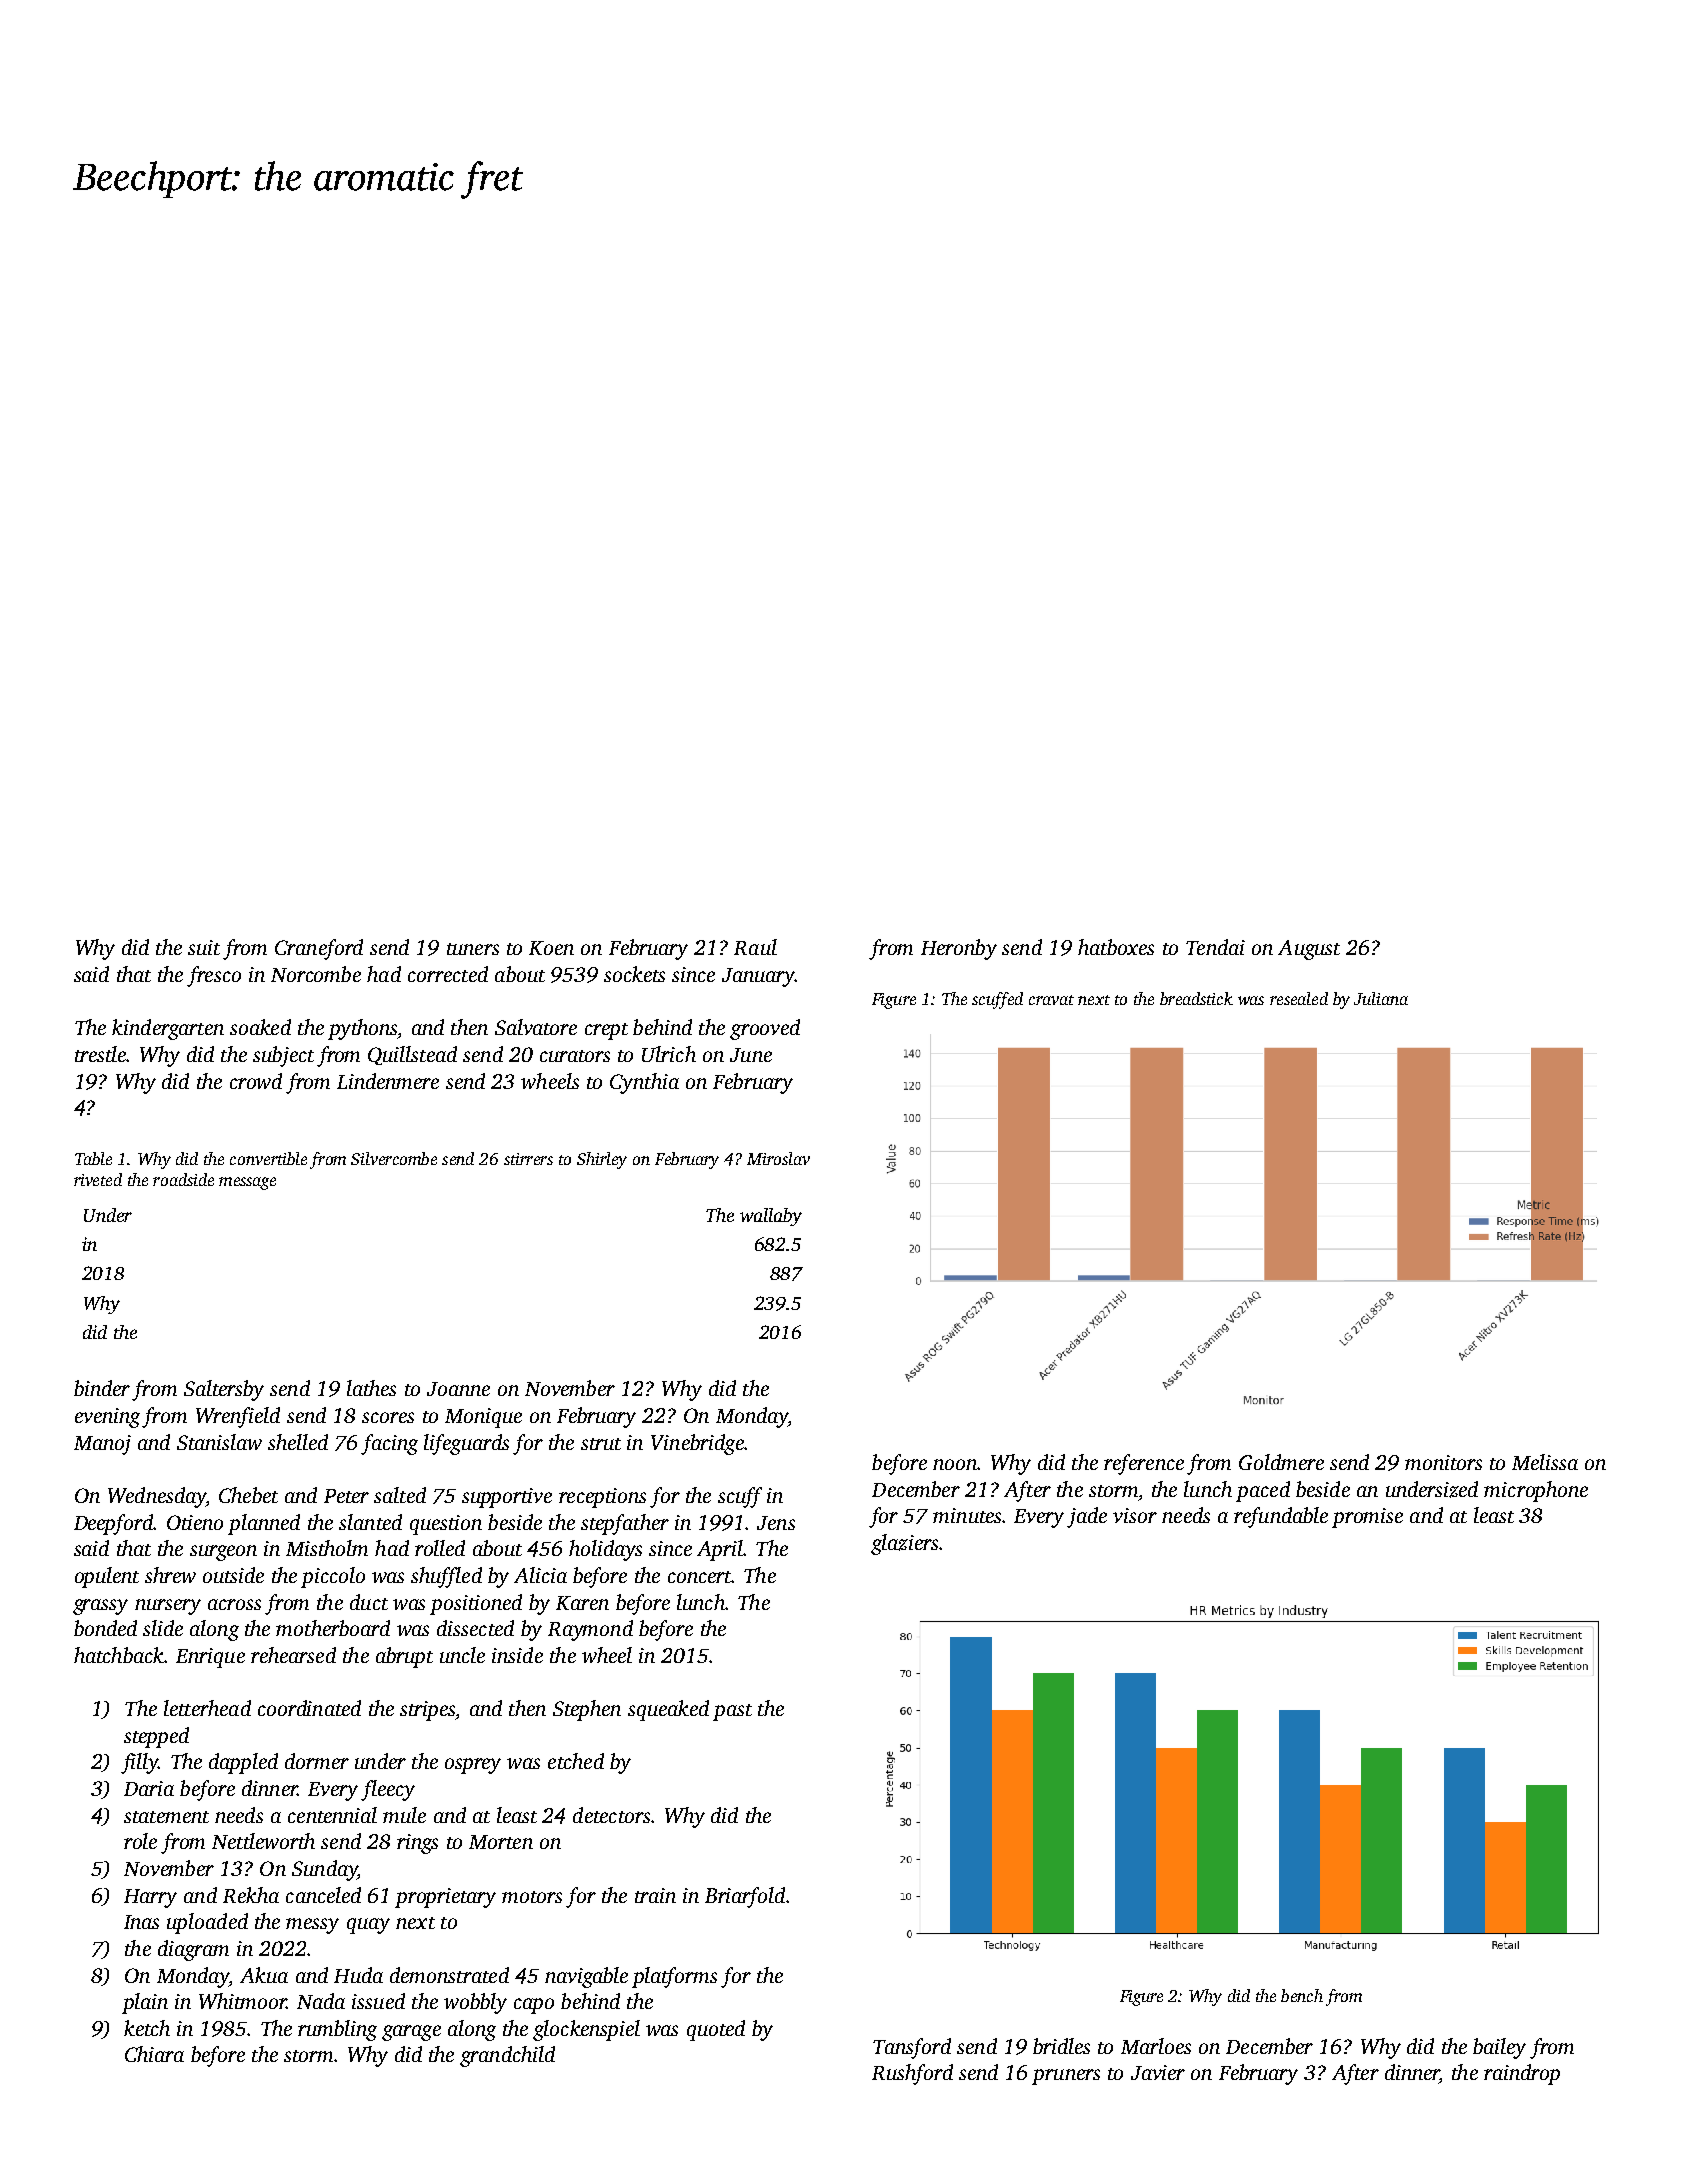  I want to click on Rushford, so click(912, 2074).
